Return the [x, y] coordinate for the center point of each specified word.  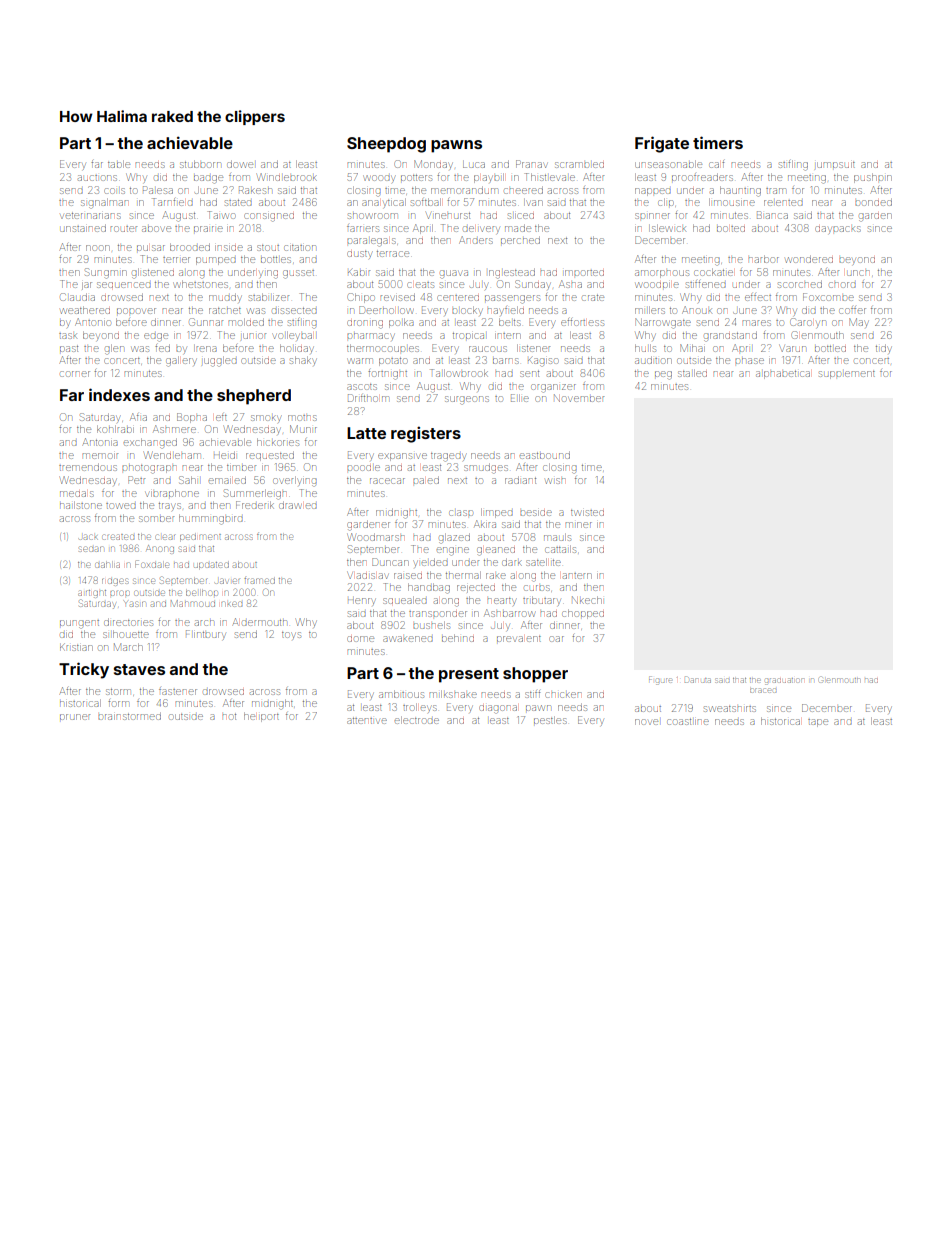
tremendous [88, 467]
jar [87, 286]
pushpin [873, 178]
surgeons [467, 400]
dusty [359, 255]
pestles [550, 720]
